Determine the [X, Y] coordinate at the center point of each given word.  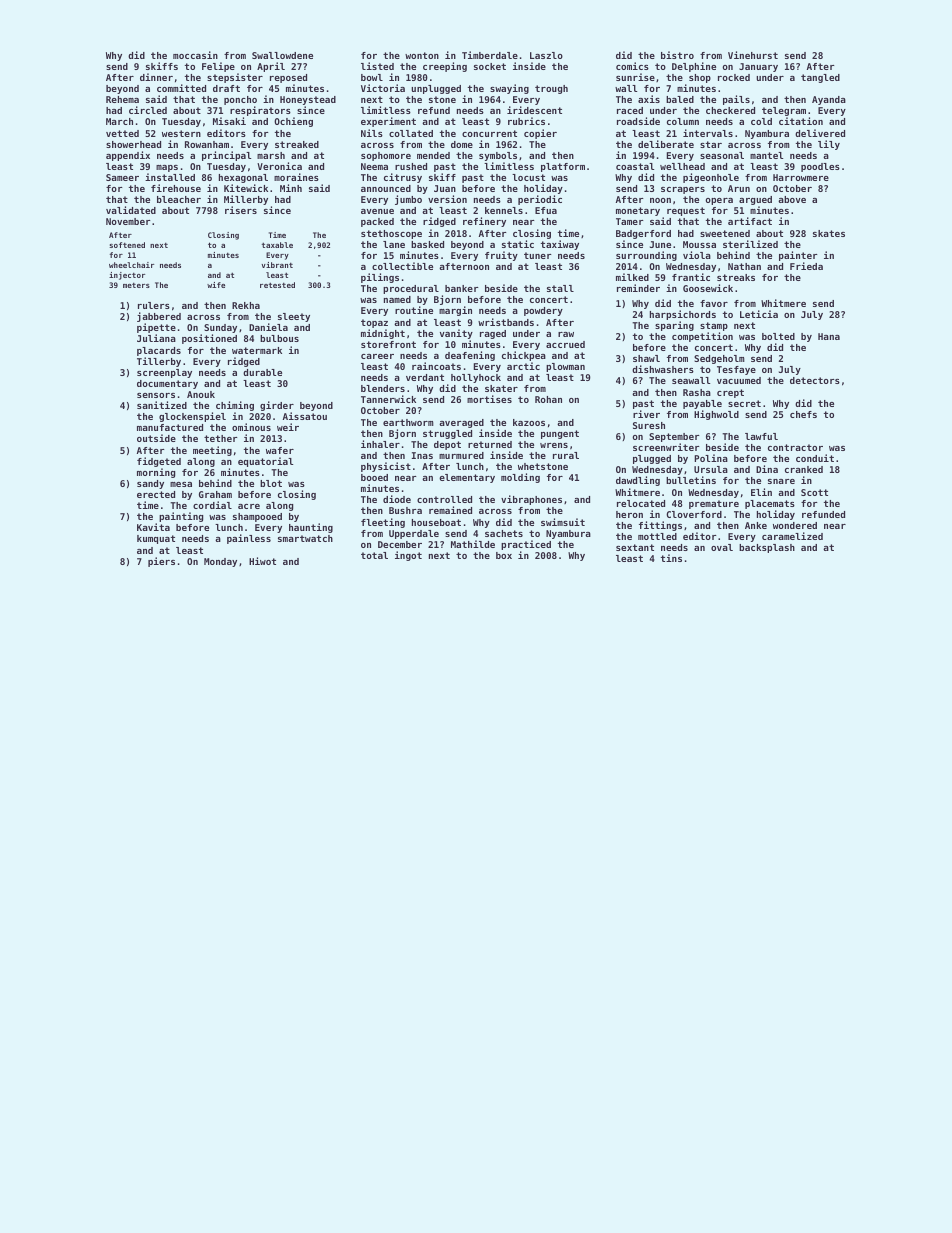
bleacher [179, 199]
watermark [257, 350]
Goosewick [708, 288]
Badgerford [643, 234]
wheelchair [131, 265]
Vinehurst [753, 55]
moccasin [195, 55]
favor [714, 303]
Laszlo [546, 55]
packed [377, 222]
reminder [638, 288]
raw [566, 334]
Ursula [711, 469]
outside [156, 438]
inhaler [380, 444]
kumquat [156, 539]
